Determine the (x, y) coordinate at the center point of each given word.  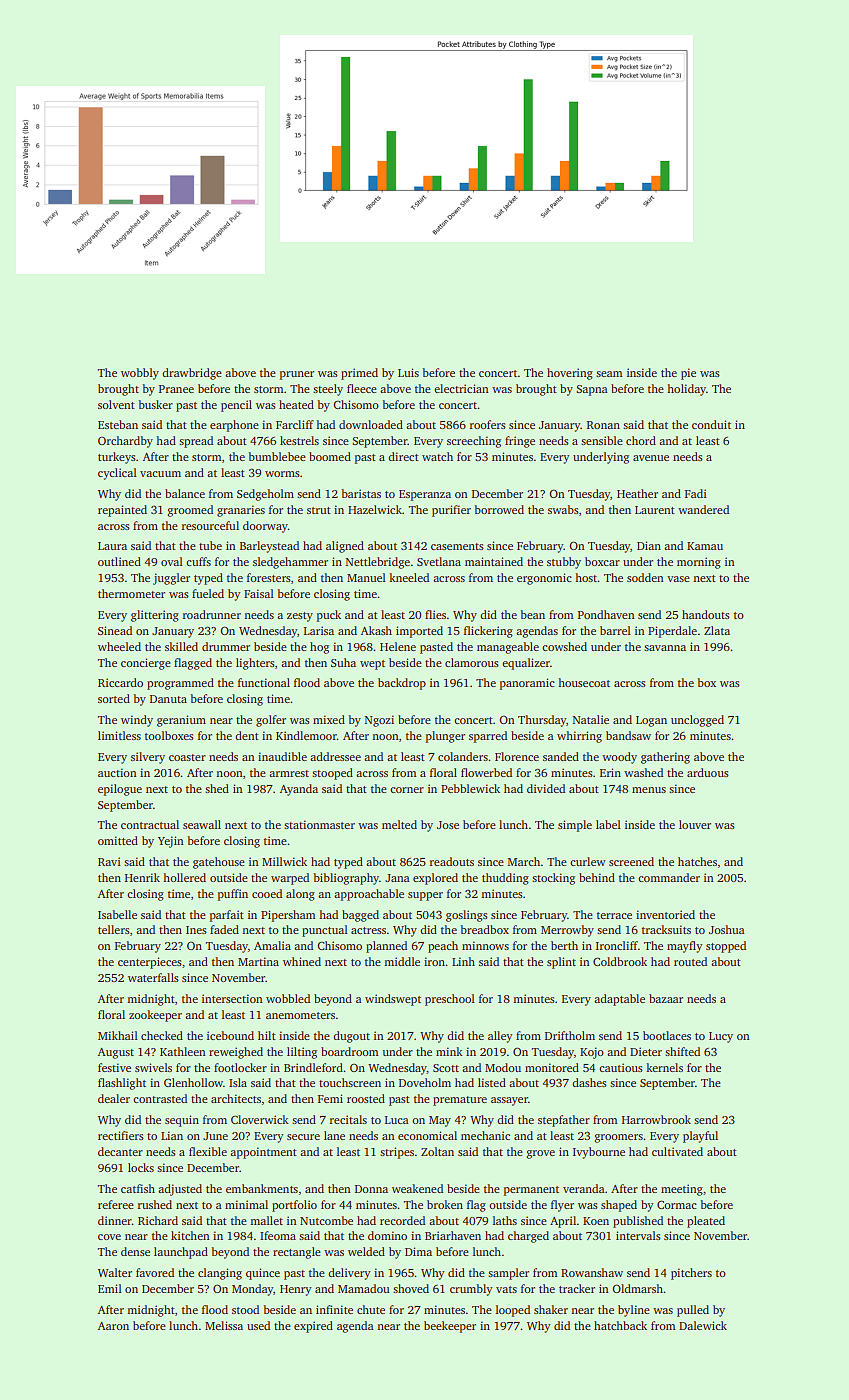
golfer (271, 721)
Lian (172, 1135)
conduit (711, 424)
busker (156, 404)
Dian (649, 545)
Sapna (592, 390)
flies (435, 614)
